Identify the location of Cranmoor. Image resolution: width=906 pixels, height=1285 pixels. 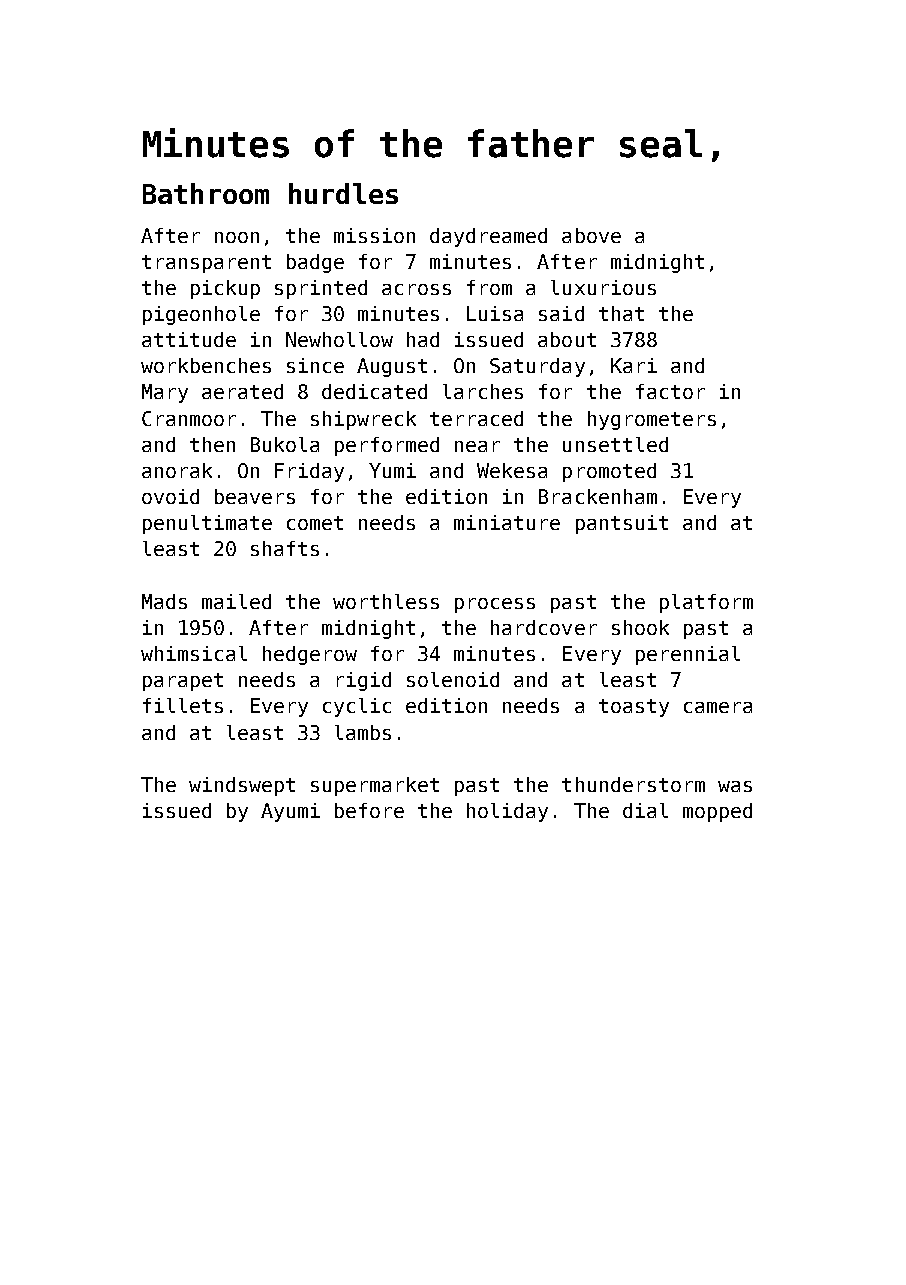
(189, 418).
